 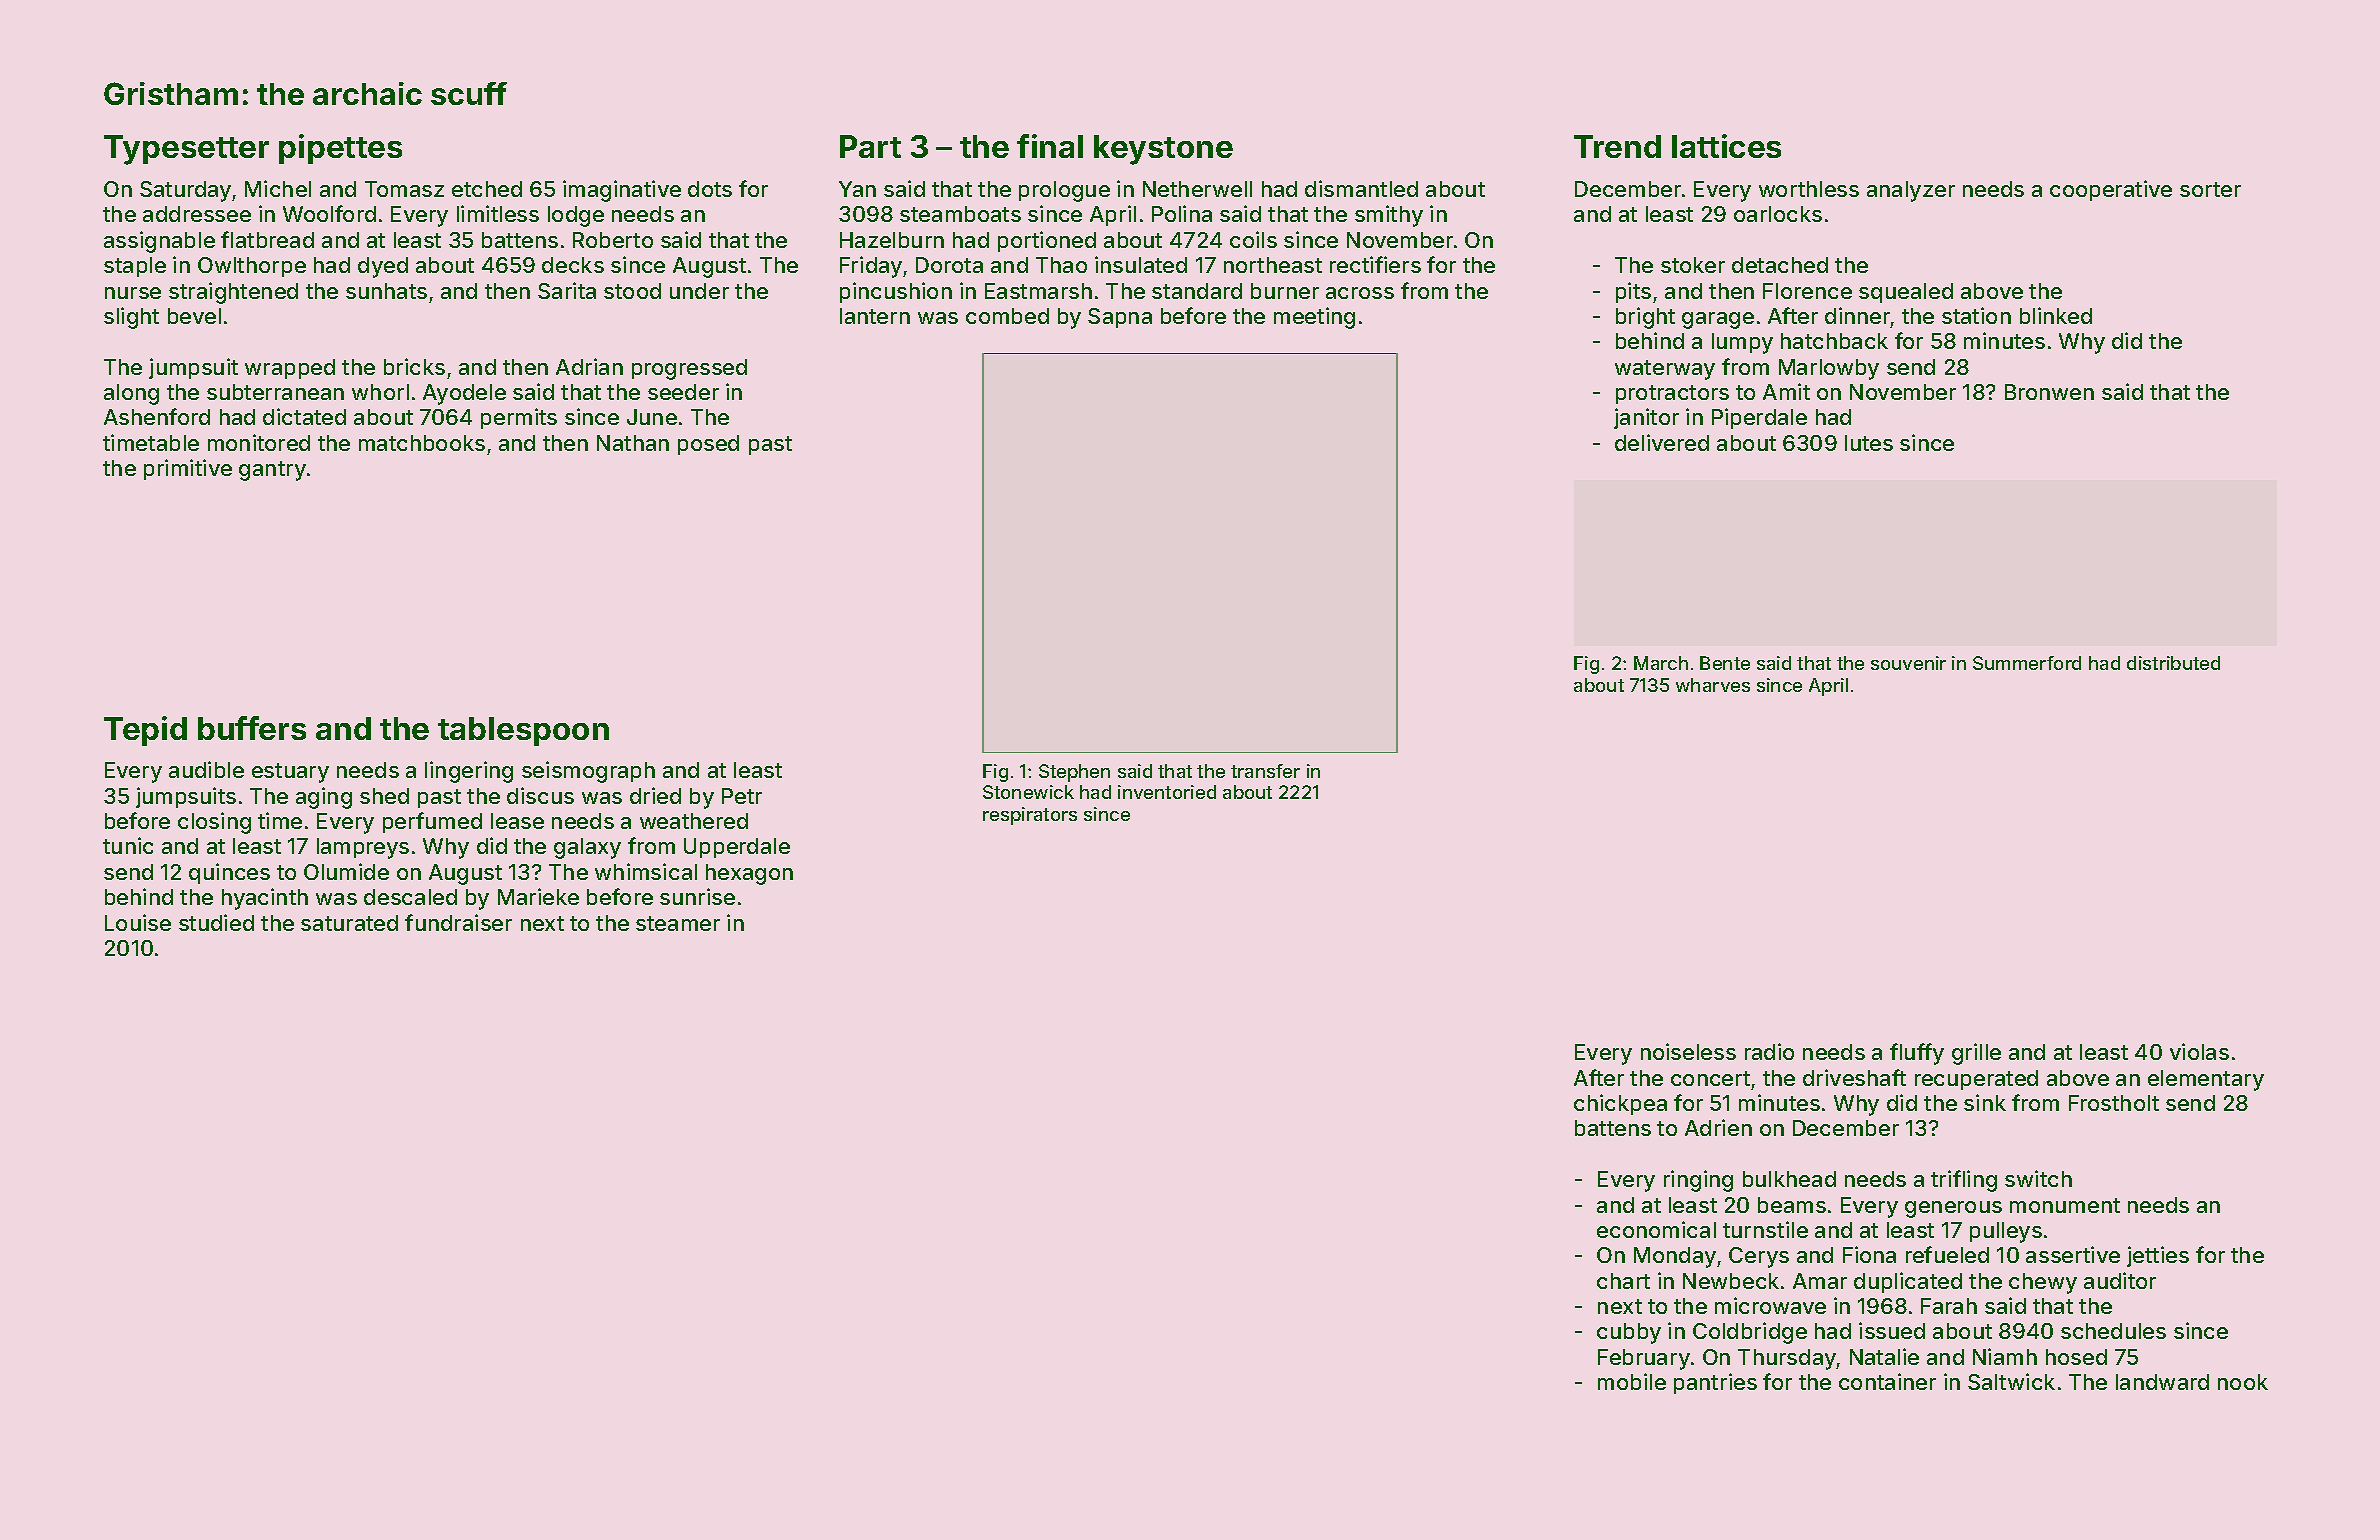 I want to click on March, so click(x=1661, y=663).
